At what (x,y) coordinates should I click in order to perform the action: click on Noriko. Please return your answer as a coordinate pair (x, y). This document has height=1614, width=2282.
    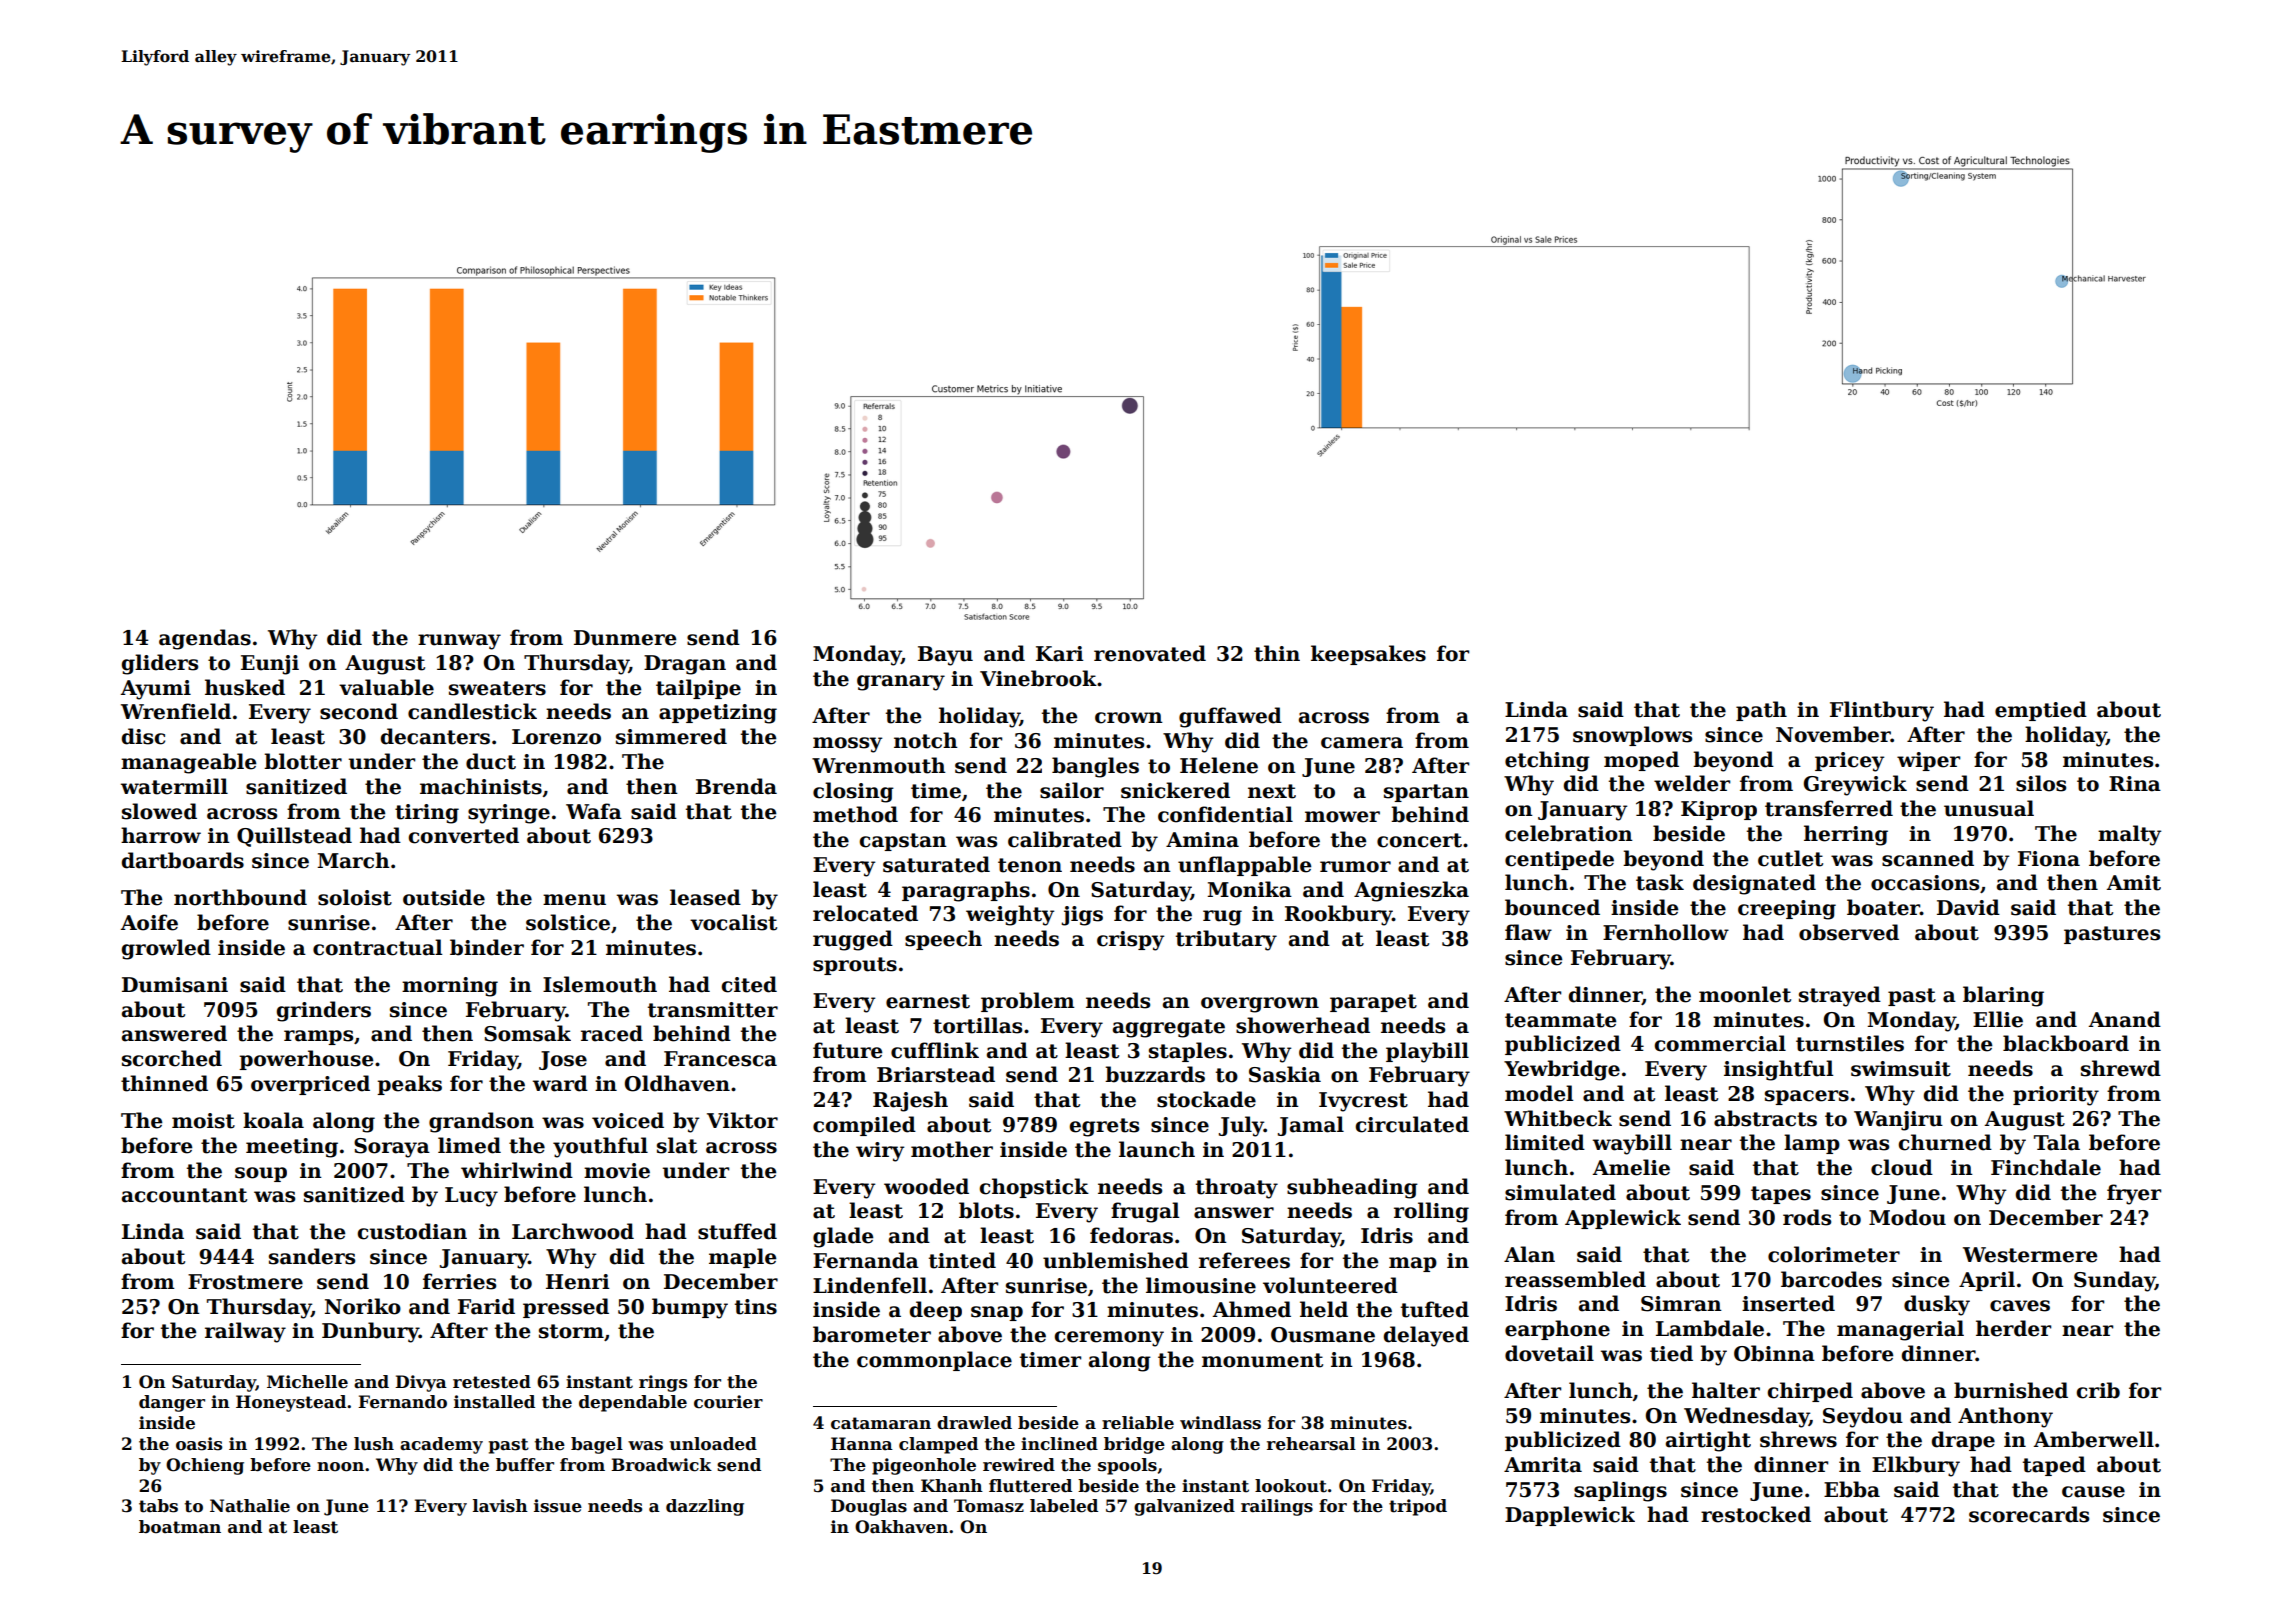
    Looking at the image, I should click on (363, 1306).
